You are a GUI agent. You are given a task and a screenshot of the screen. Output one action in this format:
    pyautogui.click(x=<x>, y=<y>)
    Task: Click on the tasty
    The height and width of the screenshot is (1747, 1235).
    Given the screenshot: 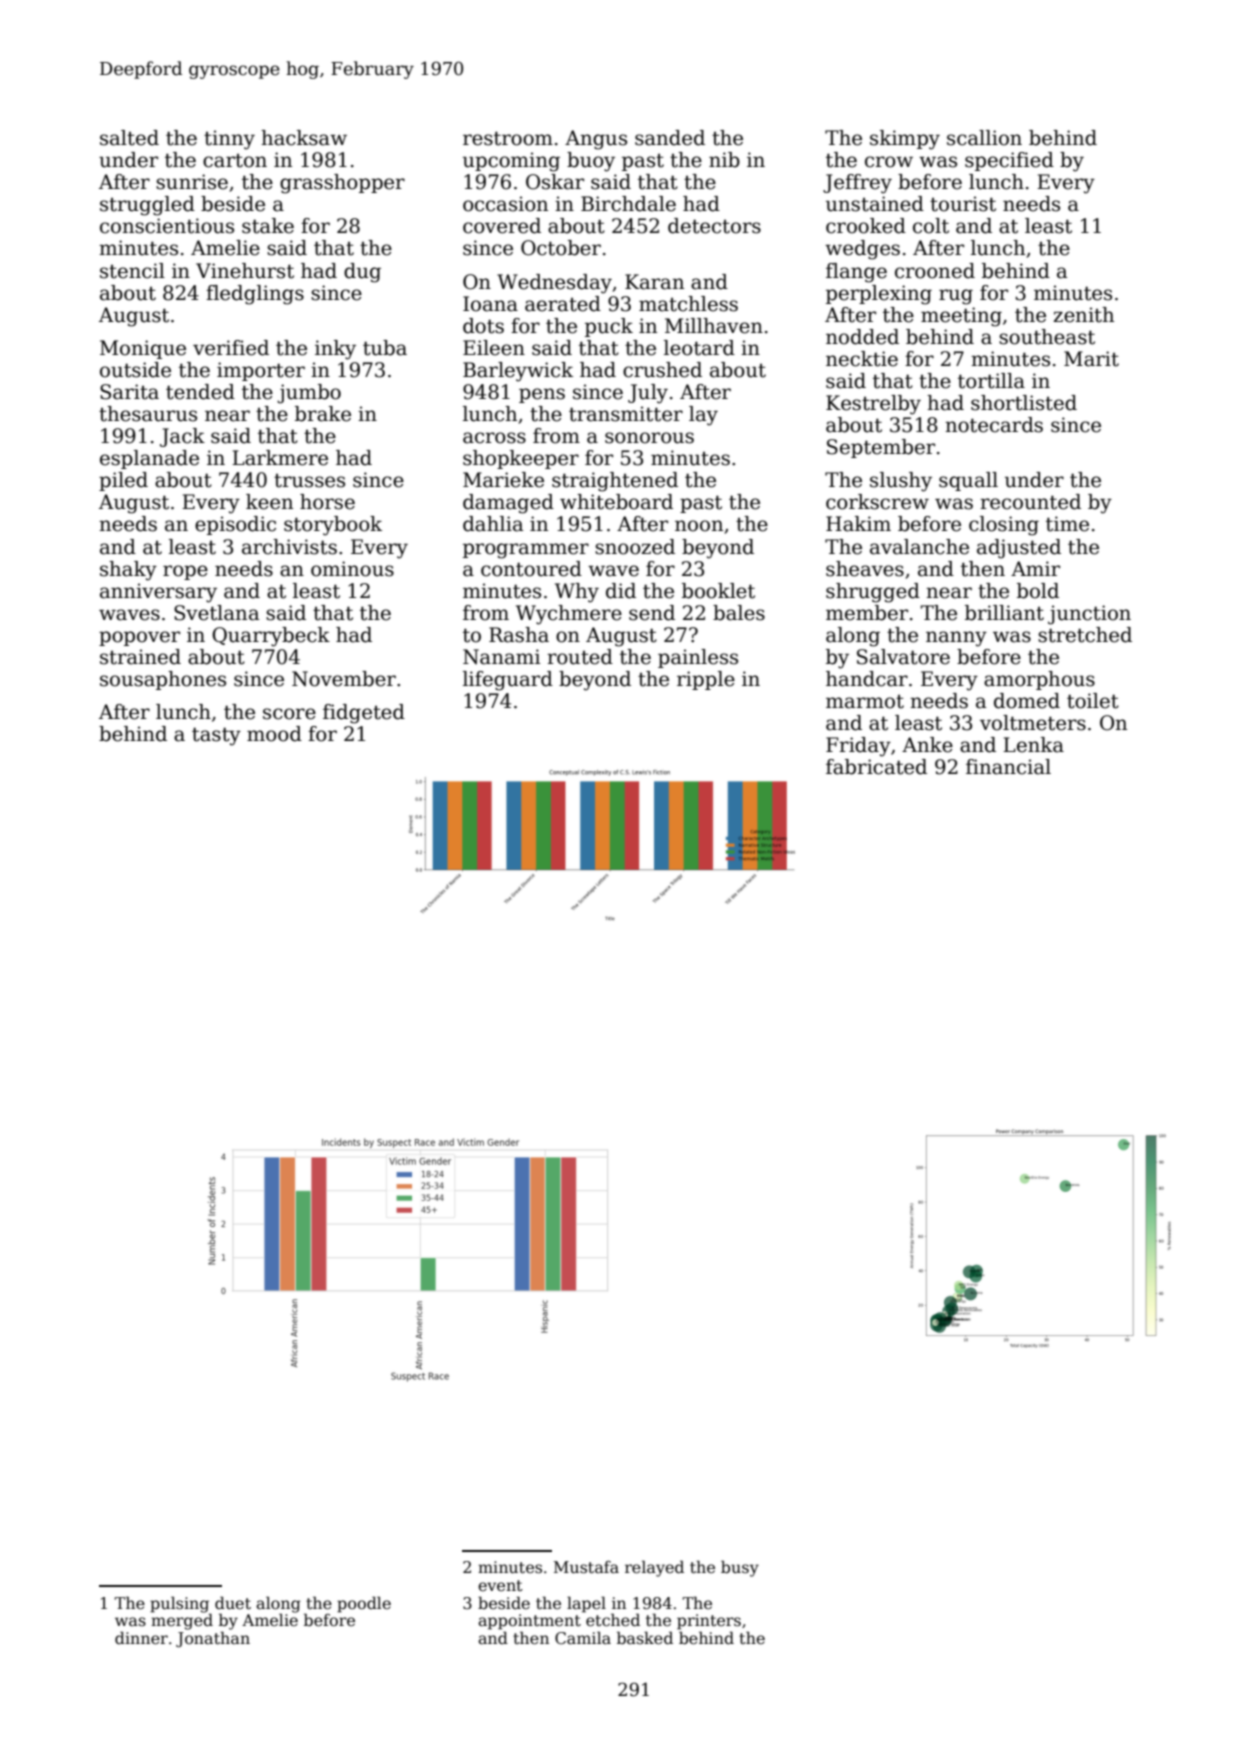 What is the action you would take?
    pyautogui.click(x=216, y=736)
